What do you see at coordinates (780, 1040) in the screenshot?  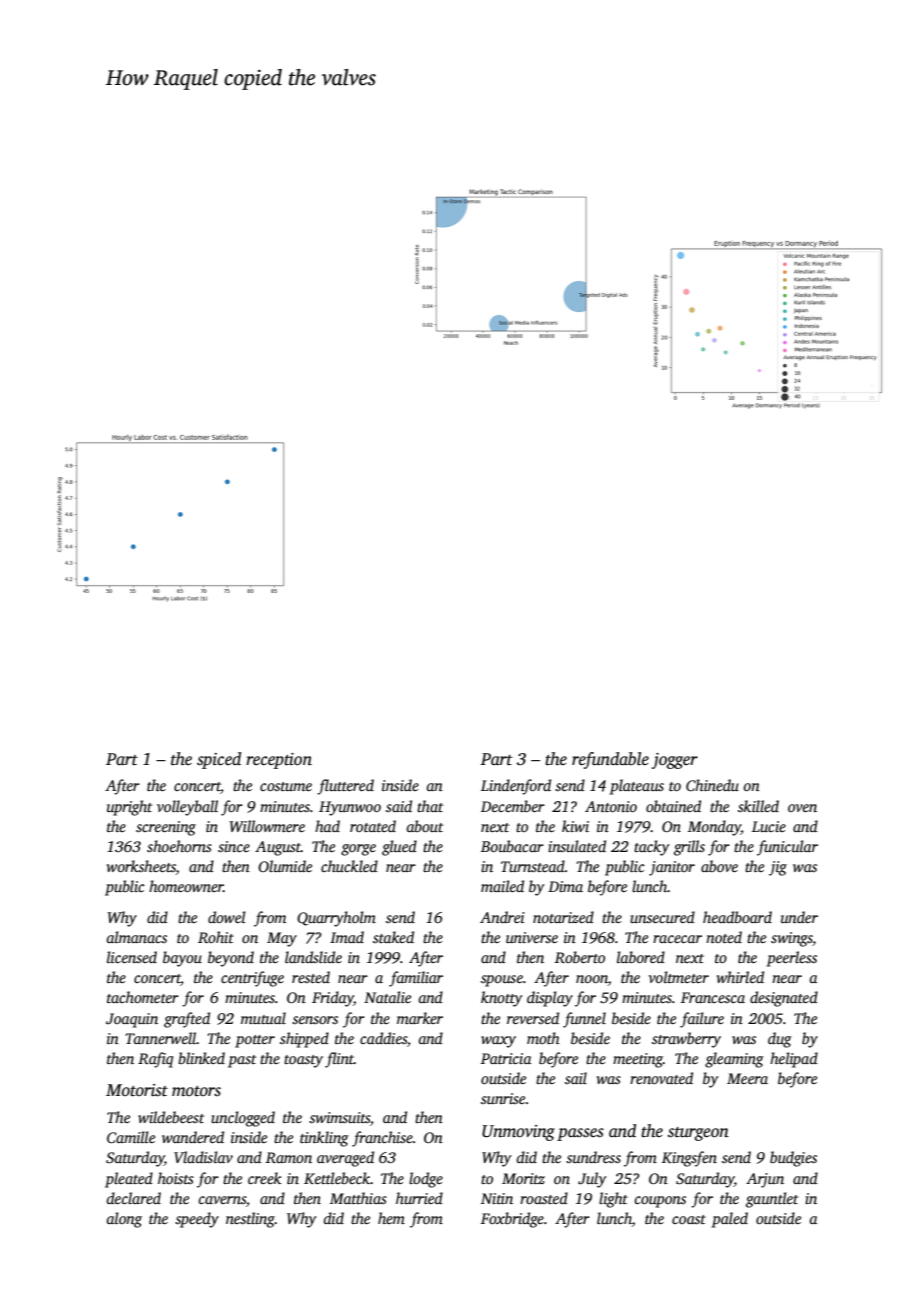 I see `dug` at bounding box center [780, 1040].
